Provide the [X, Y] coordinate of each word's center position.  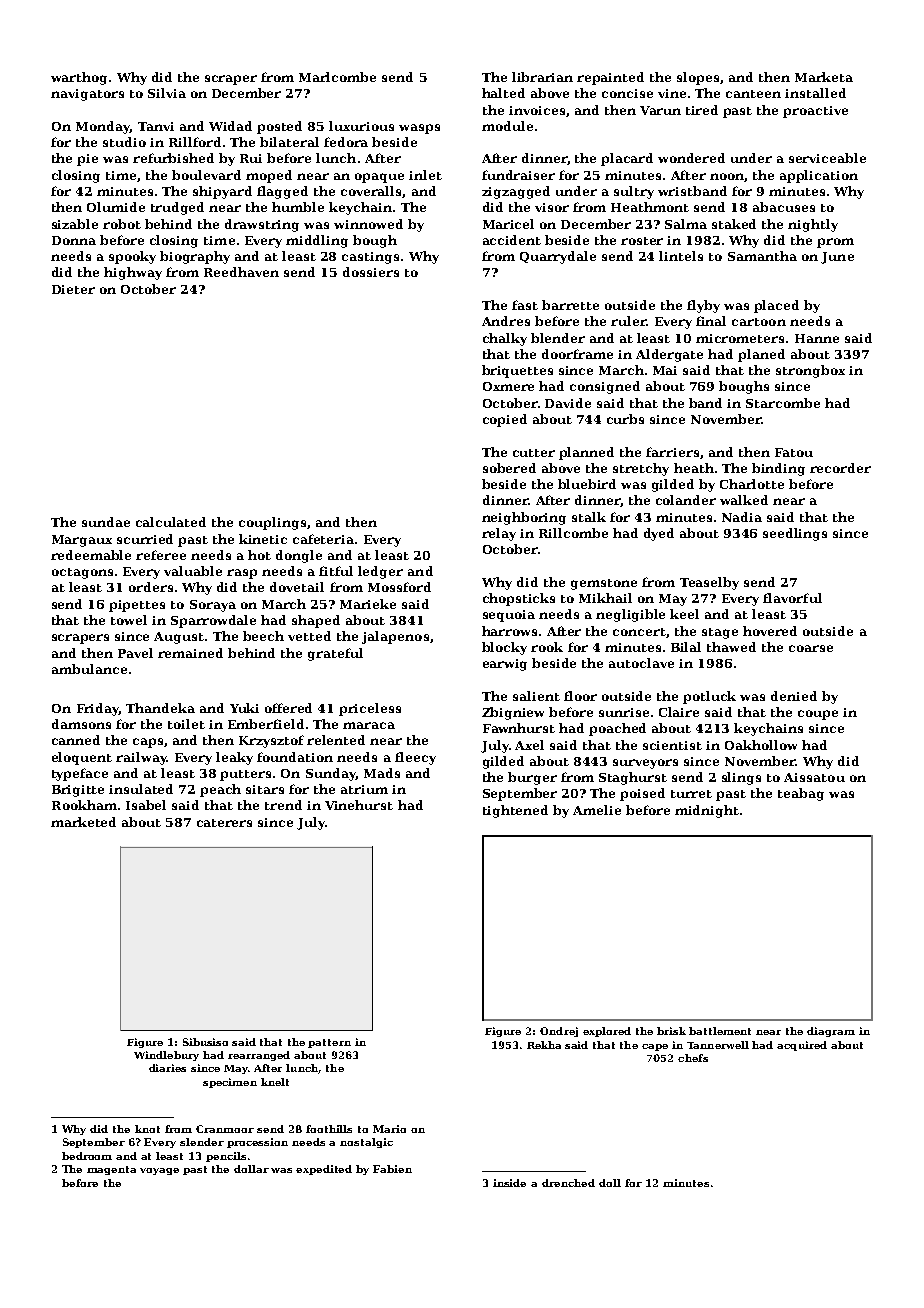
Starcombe [783, 403]
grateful [335, 654]
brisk [671, 1031]
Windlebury [166, 1056]
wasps [419, 129]
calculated [171, 522]
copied [505, 420]
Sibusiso [205, 1042]
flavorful [792, 598]
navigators [87, 95]
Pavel [135, 653]
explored [607, 1032]
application [819, 176]
